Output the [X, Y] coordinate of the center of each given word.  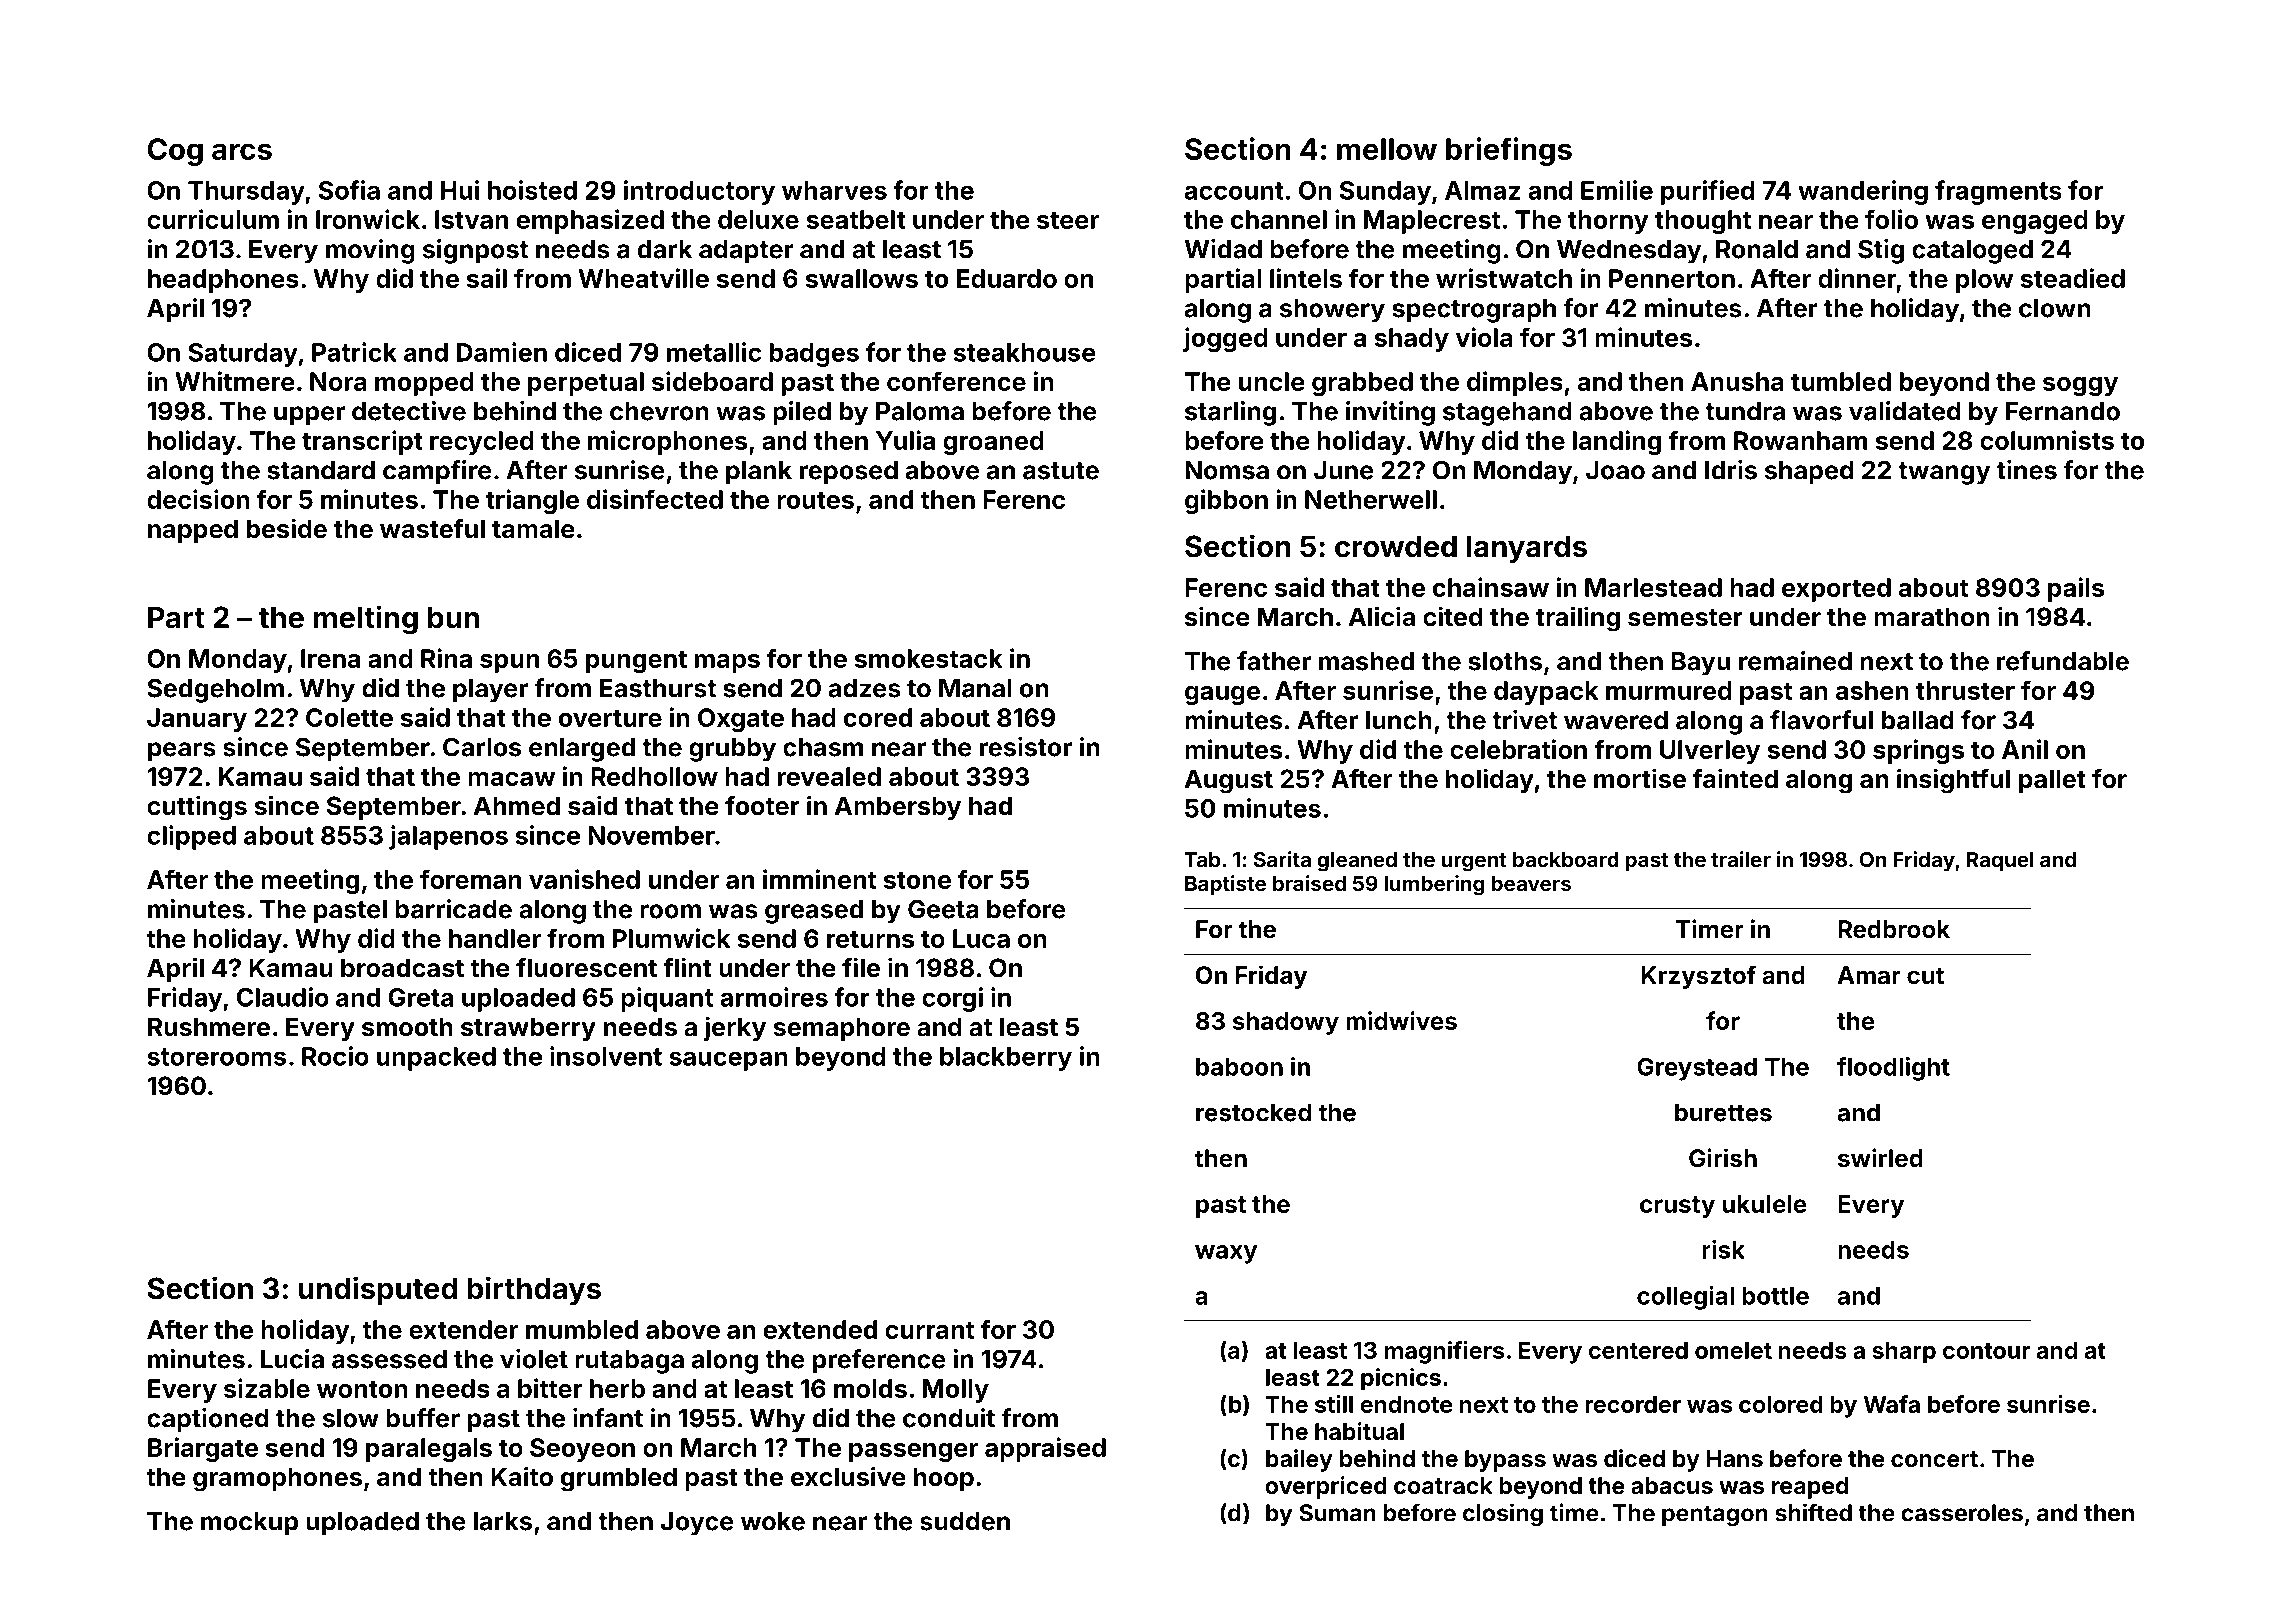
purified [1708, 192]
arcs [242, 151]
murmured [1669, 690]
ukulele [1764, 1204]
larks [503, 1521]
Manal [975, 688]
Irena [330, 658]
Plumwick [671, 938]
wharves [834, 190]
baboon [1239, 1067]
